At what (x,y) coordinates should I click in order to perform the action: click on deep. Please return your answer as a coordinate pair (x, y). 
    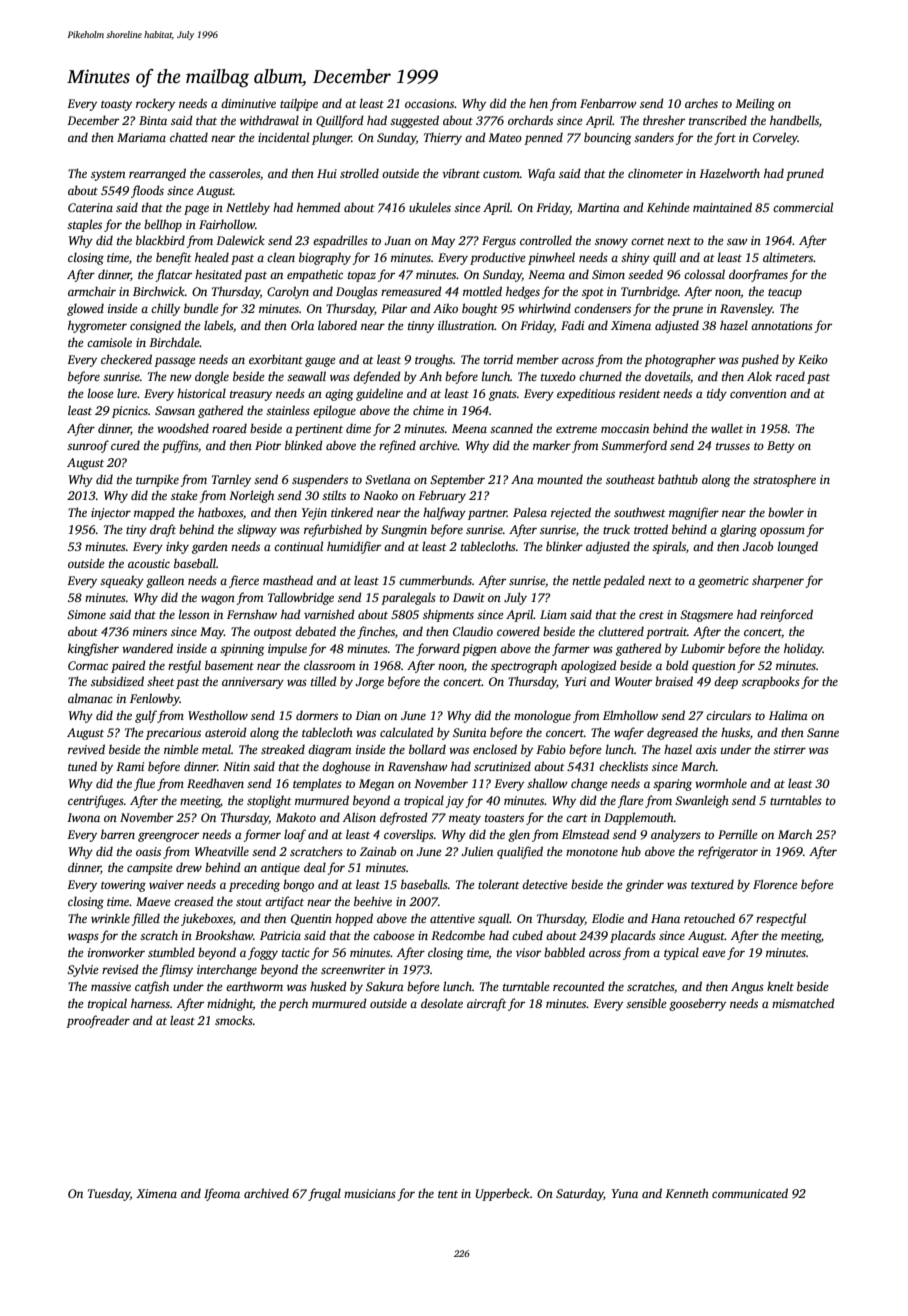
    Looking at the image, I should click on (726, 682).
